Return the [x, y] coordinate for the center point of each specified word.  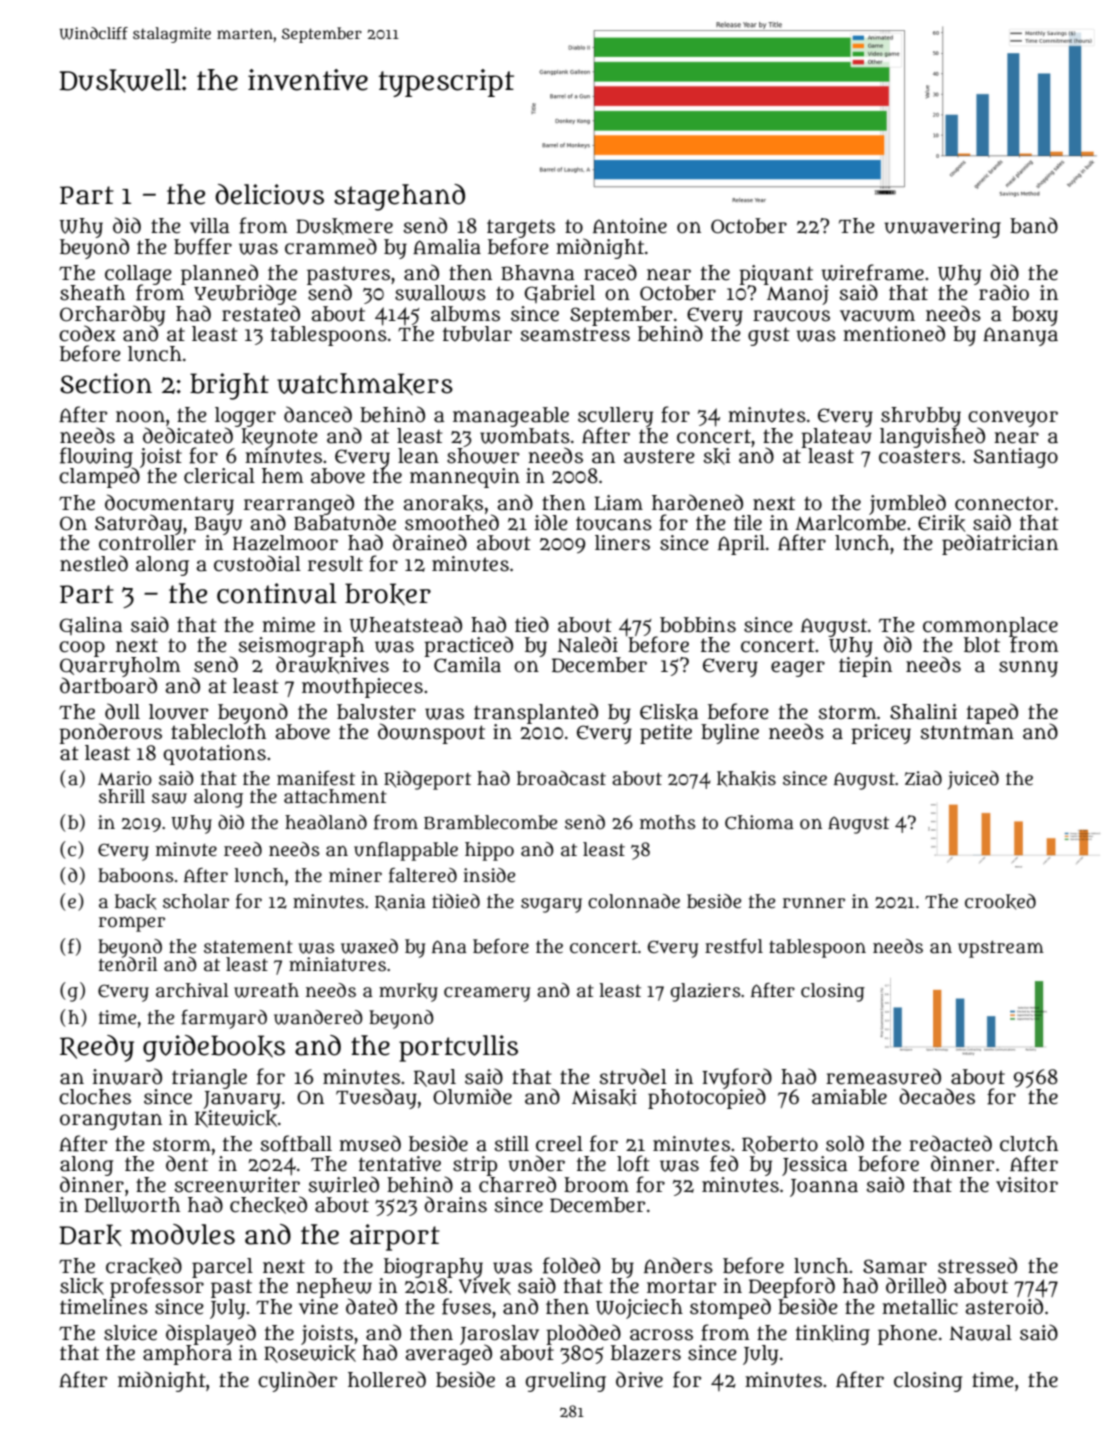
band [1034, 225]
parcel [222, 1268]
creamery [487, 994]
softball [296, 1143]
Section [106, 383]
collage [138, 275]
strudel [633, 1076]
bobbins [698, 625]
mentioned [894, 333]
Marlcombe [850, 523]
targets [521, 228]
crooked [1000, 902]
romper [132, 924]
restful [734, 946]
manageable [511, 417]
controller [147, 543]
